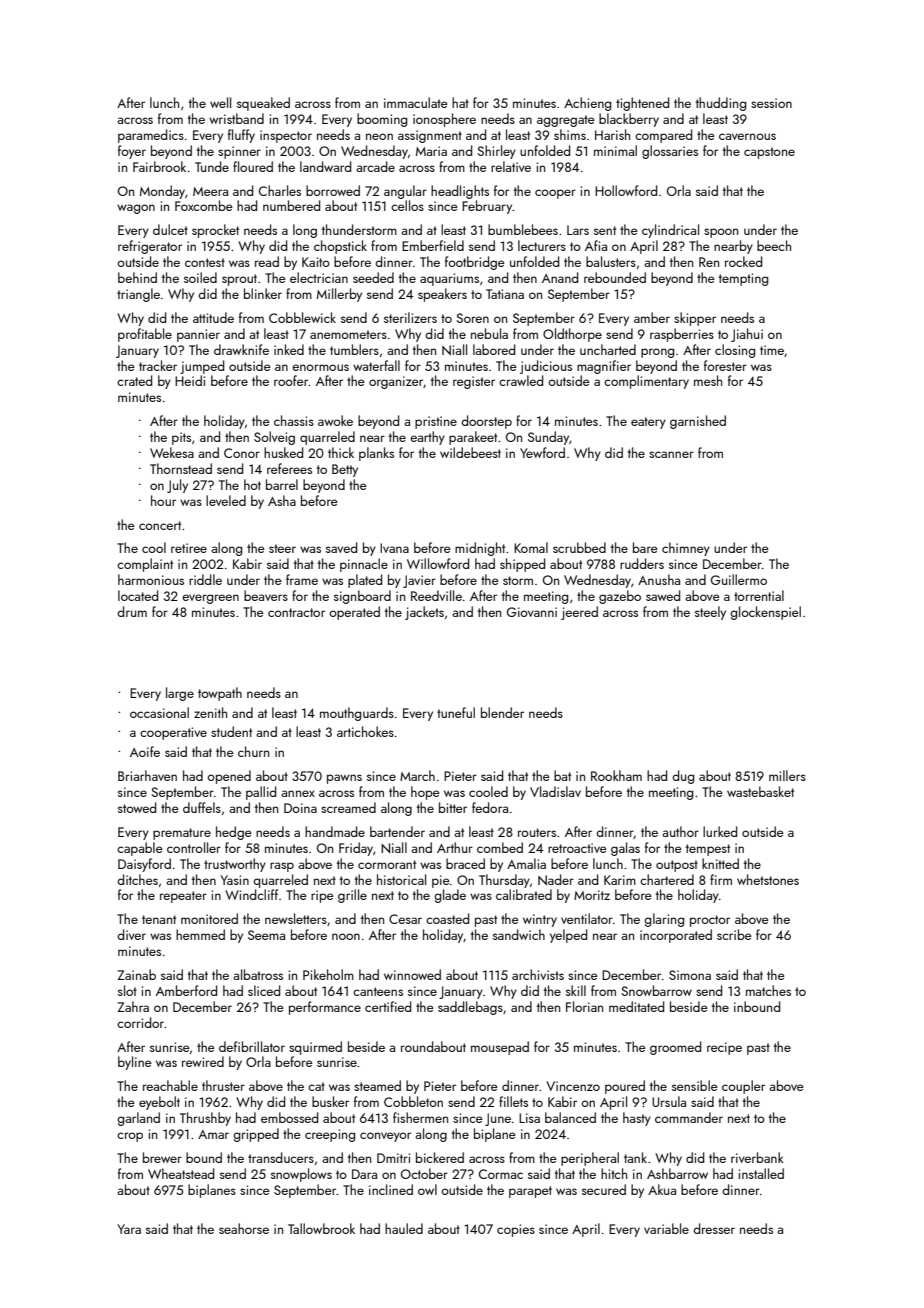 The width and height of the image is (924, 1308). What do you see at coordinates (519, 934) in the image?
I see `sandwich` at bounding box center [519, 934].
